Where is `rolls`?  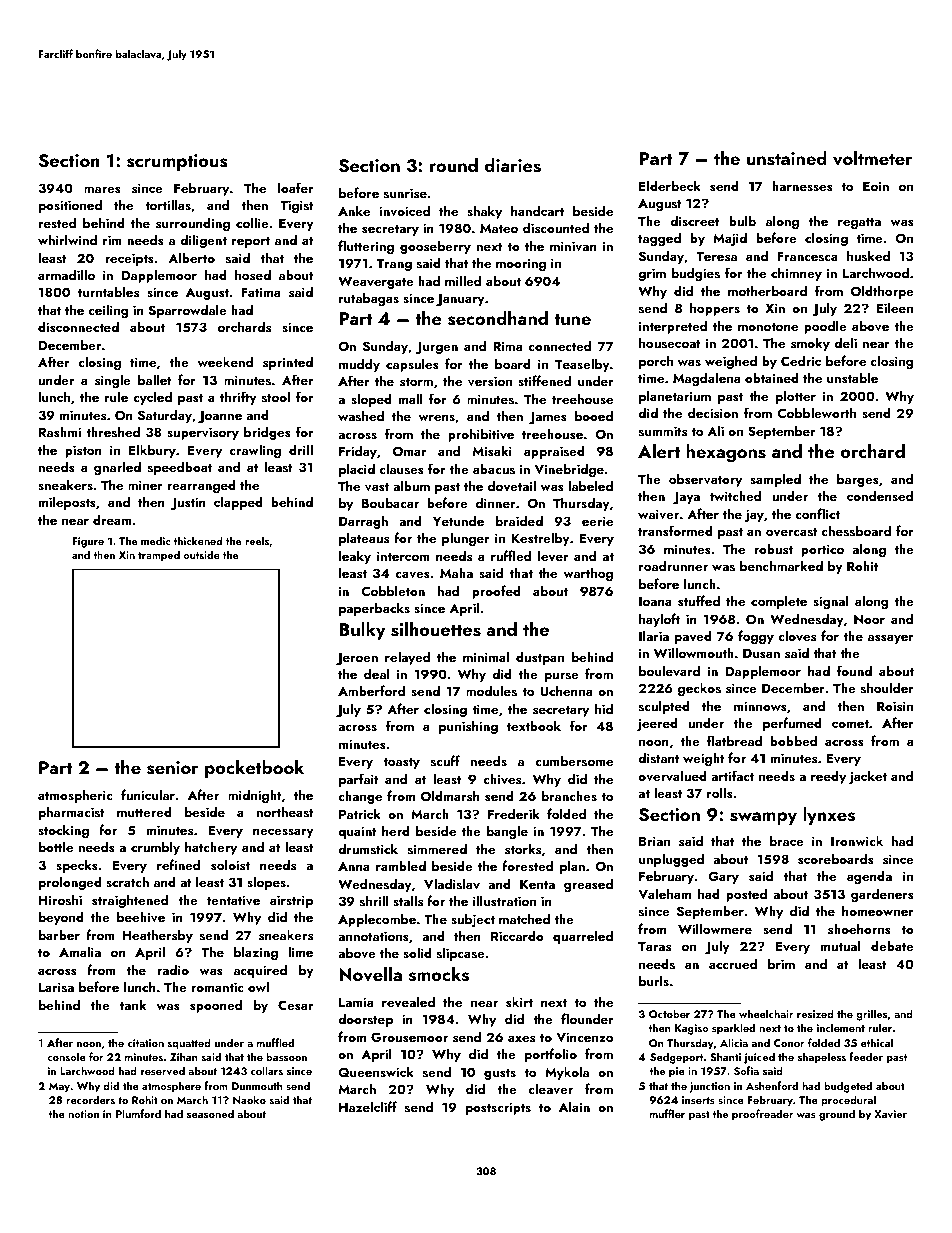 rolls is located at coordinates (720, 792).
